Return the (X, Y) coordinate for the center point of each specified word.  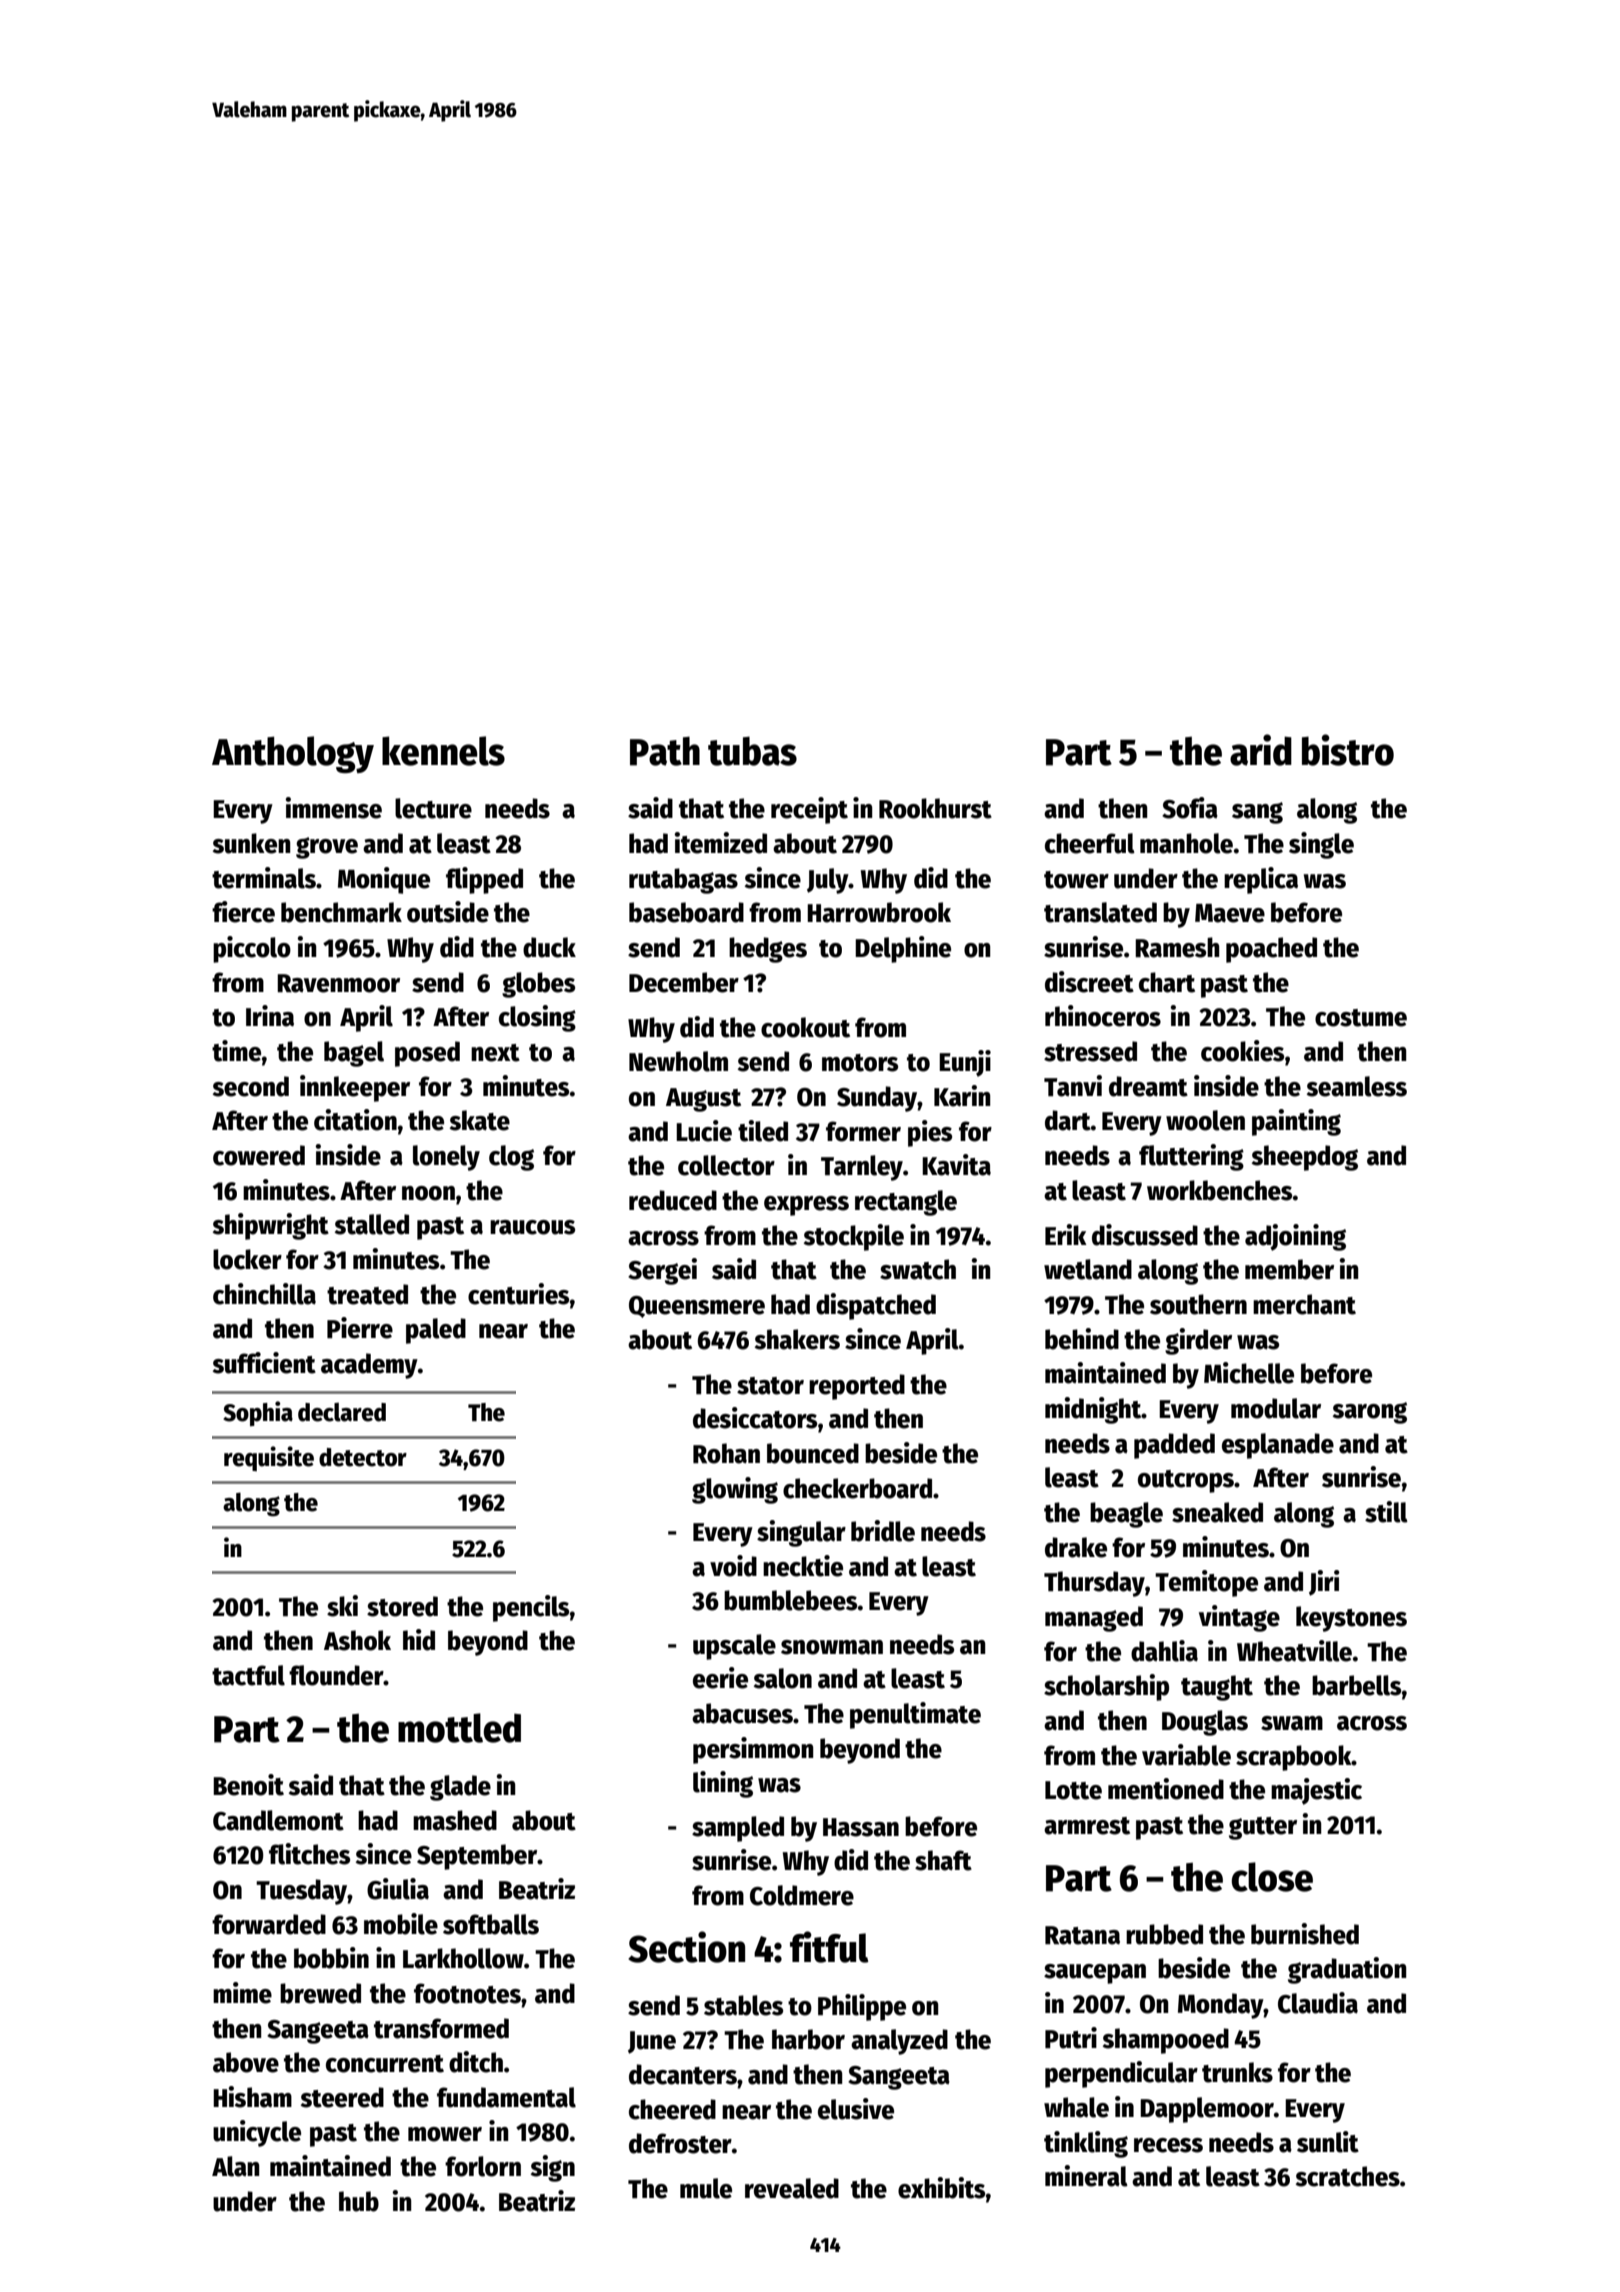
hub (359, 2201)
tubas (752, 751)
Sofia (1190, 808)
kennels (443, 751)
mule (706, 2188)
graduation (1347, 1970)
